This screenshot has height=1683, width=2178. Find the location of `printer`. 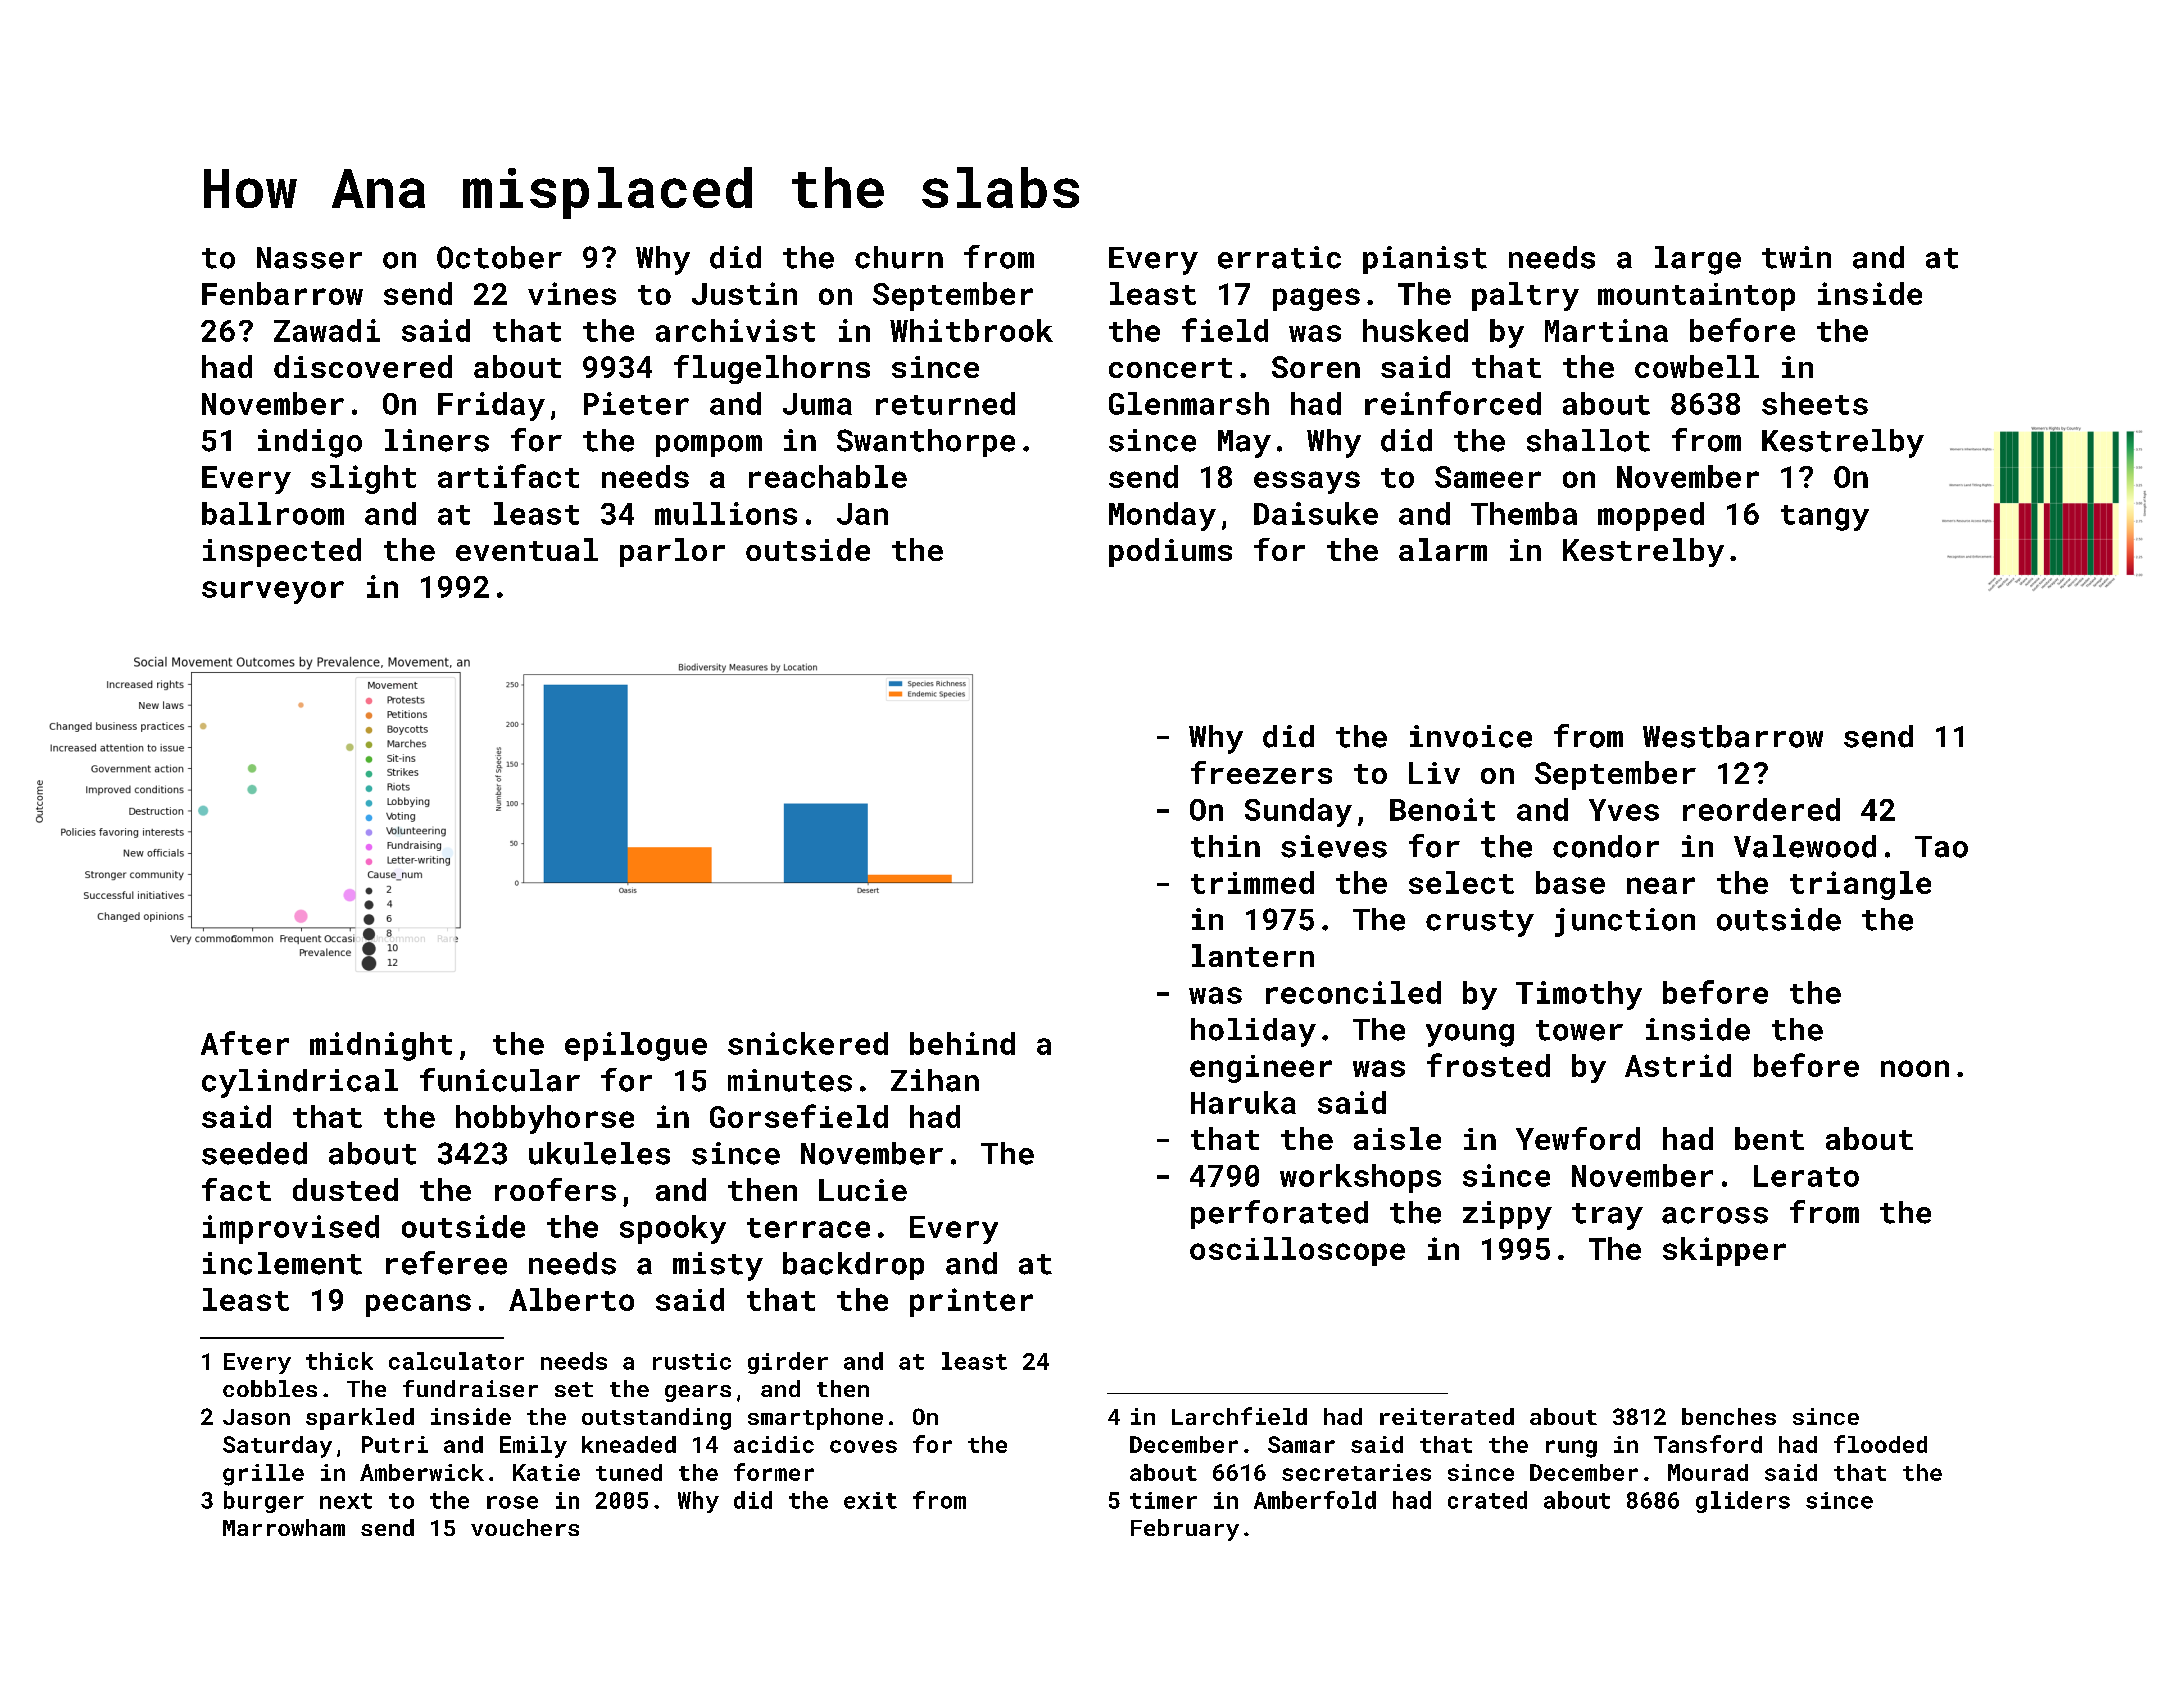

printer is located at coordinates (971, 1302).
